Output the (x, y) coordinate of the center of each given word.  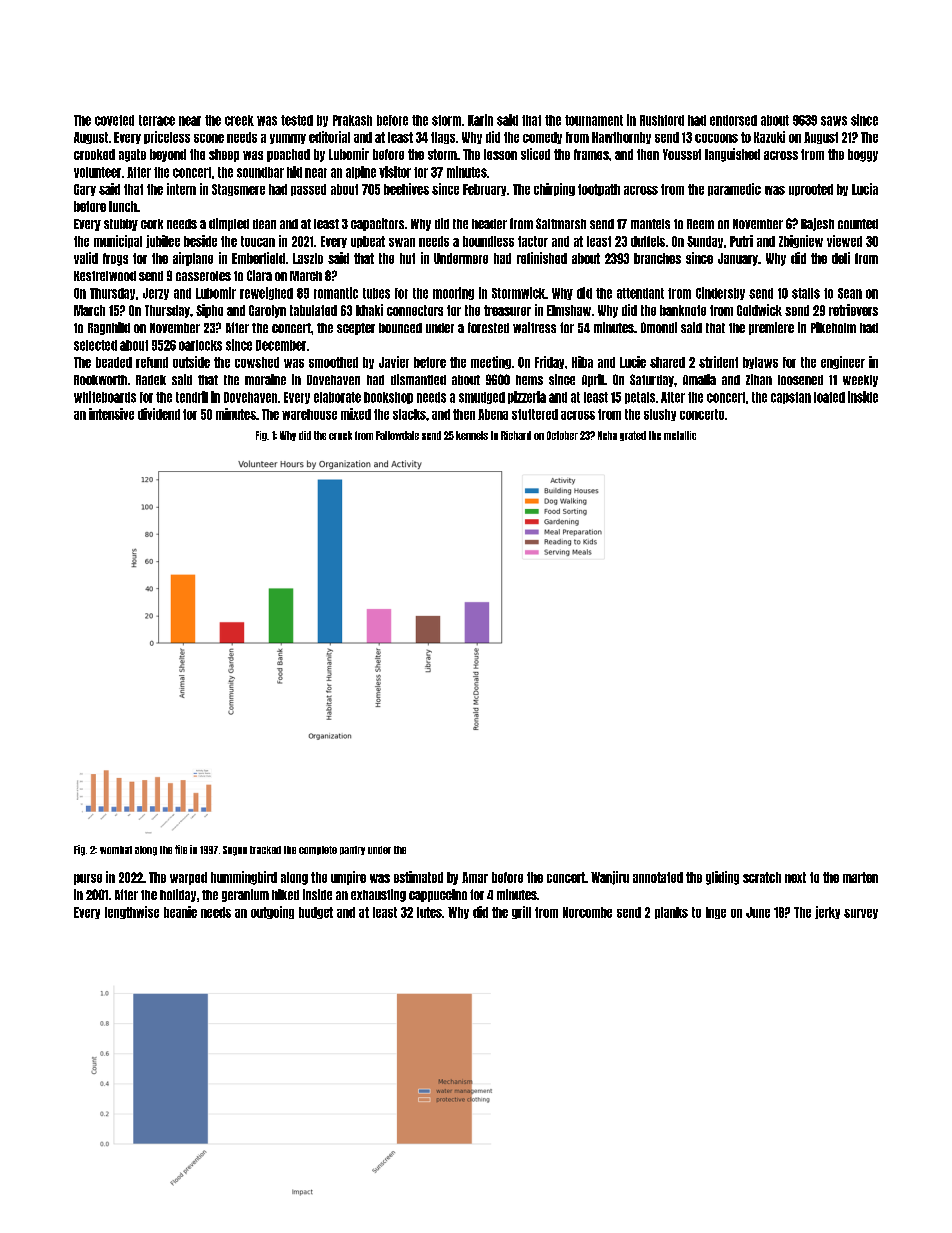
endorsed (733, 120)
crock (340, 435)
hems (529, 380)
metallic (680, 435)
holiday (178, 895)
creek (239, 120)
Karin (480, 120)
